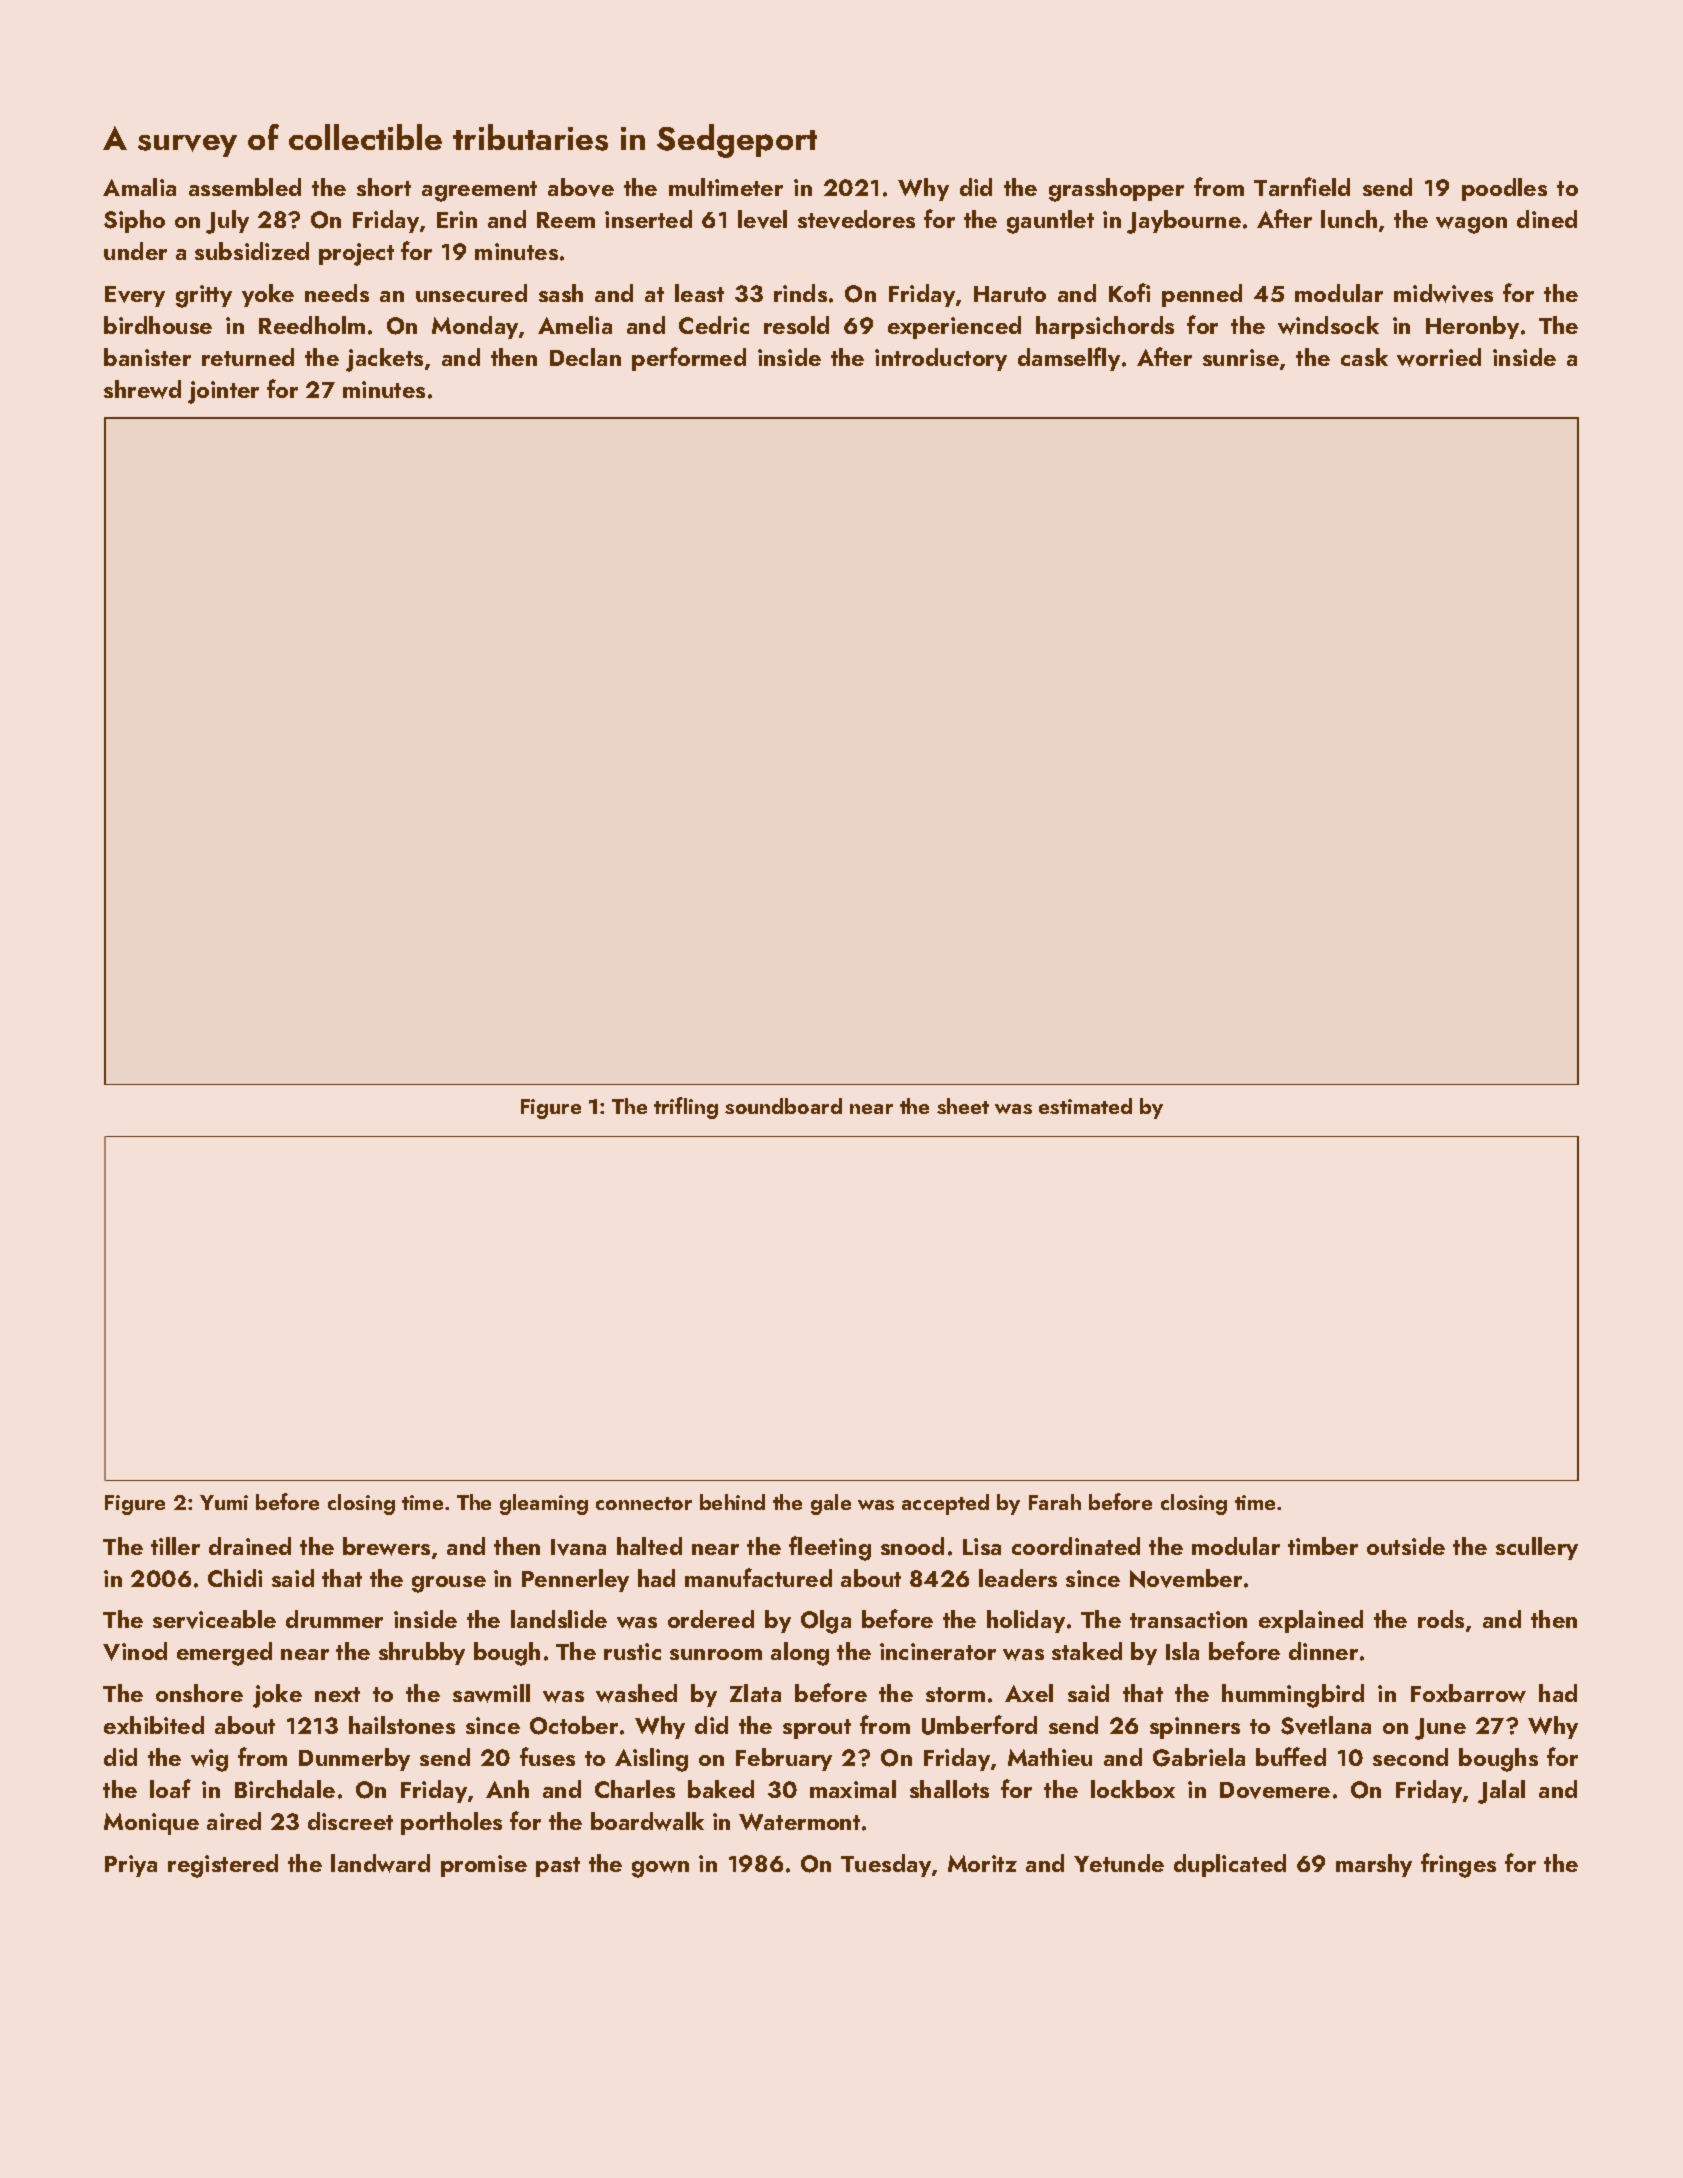 The image size is (1683, 2178). What do you see at coordinates (1302, 186) in the document?
I see `Tarnfield` at bounding box center [1302, 186].
